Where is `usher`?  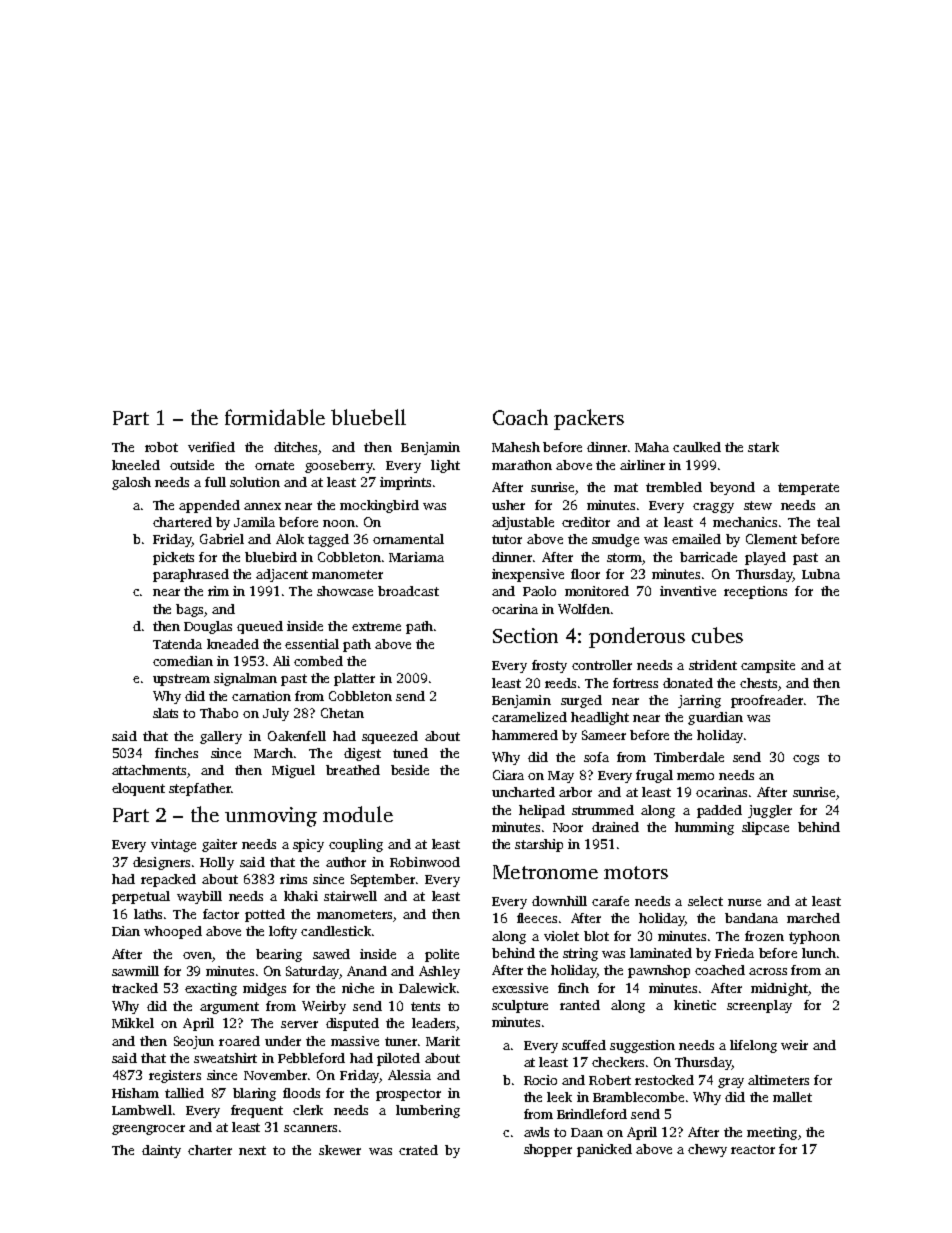
usher is located at coordinates (508, 505).
